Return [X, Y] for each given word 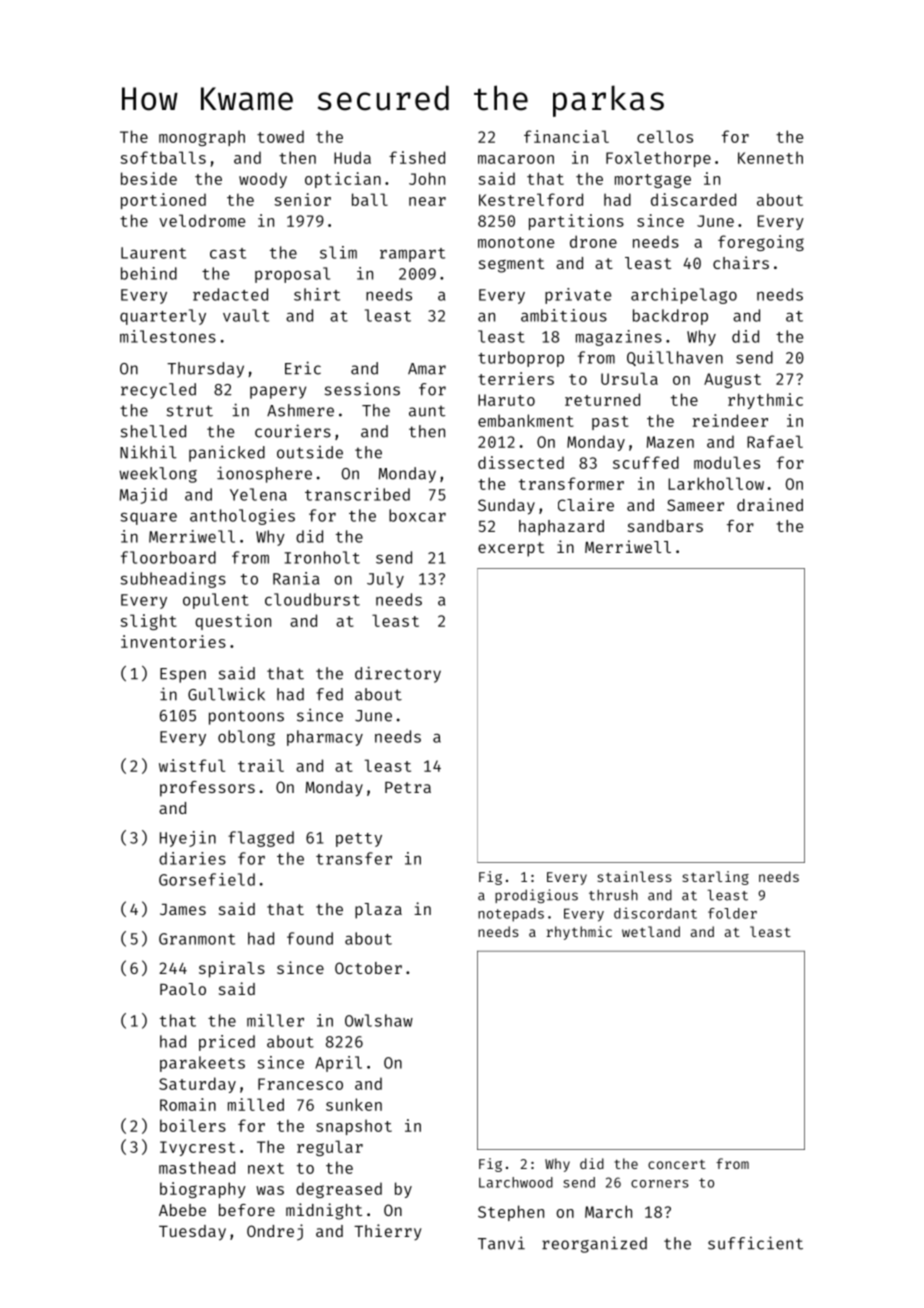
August [732, 380]
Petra [408, 787]
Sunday [506, 507]
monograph [202, 138]
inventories [173, 641]
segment [511, 265]
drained [770, 504]
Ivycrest [197, 1148]
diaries [192, 858]
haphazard [561, 528]
